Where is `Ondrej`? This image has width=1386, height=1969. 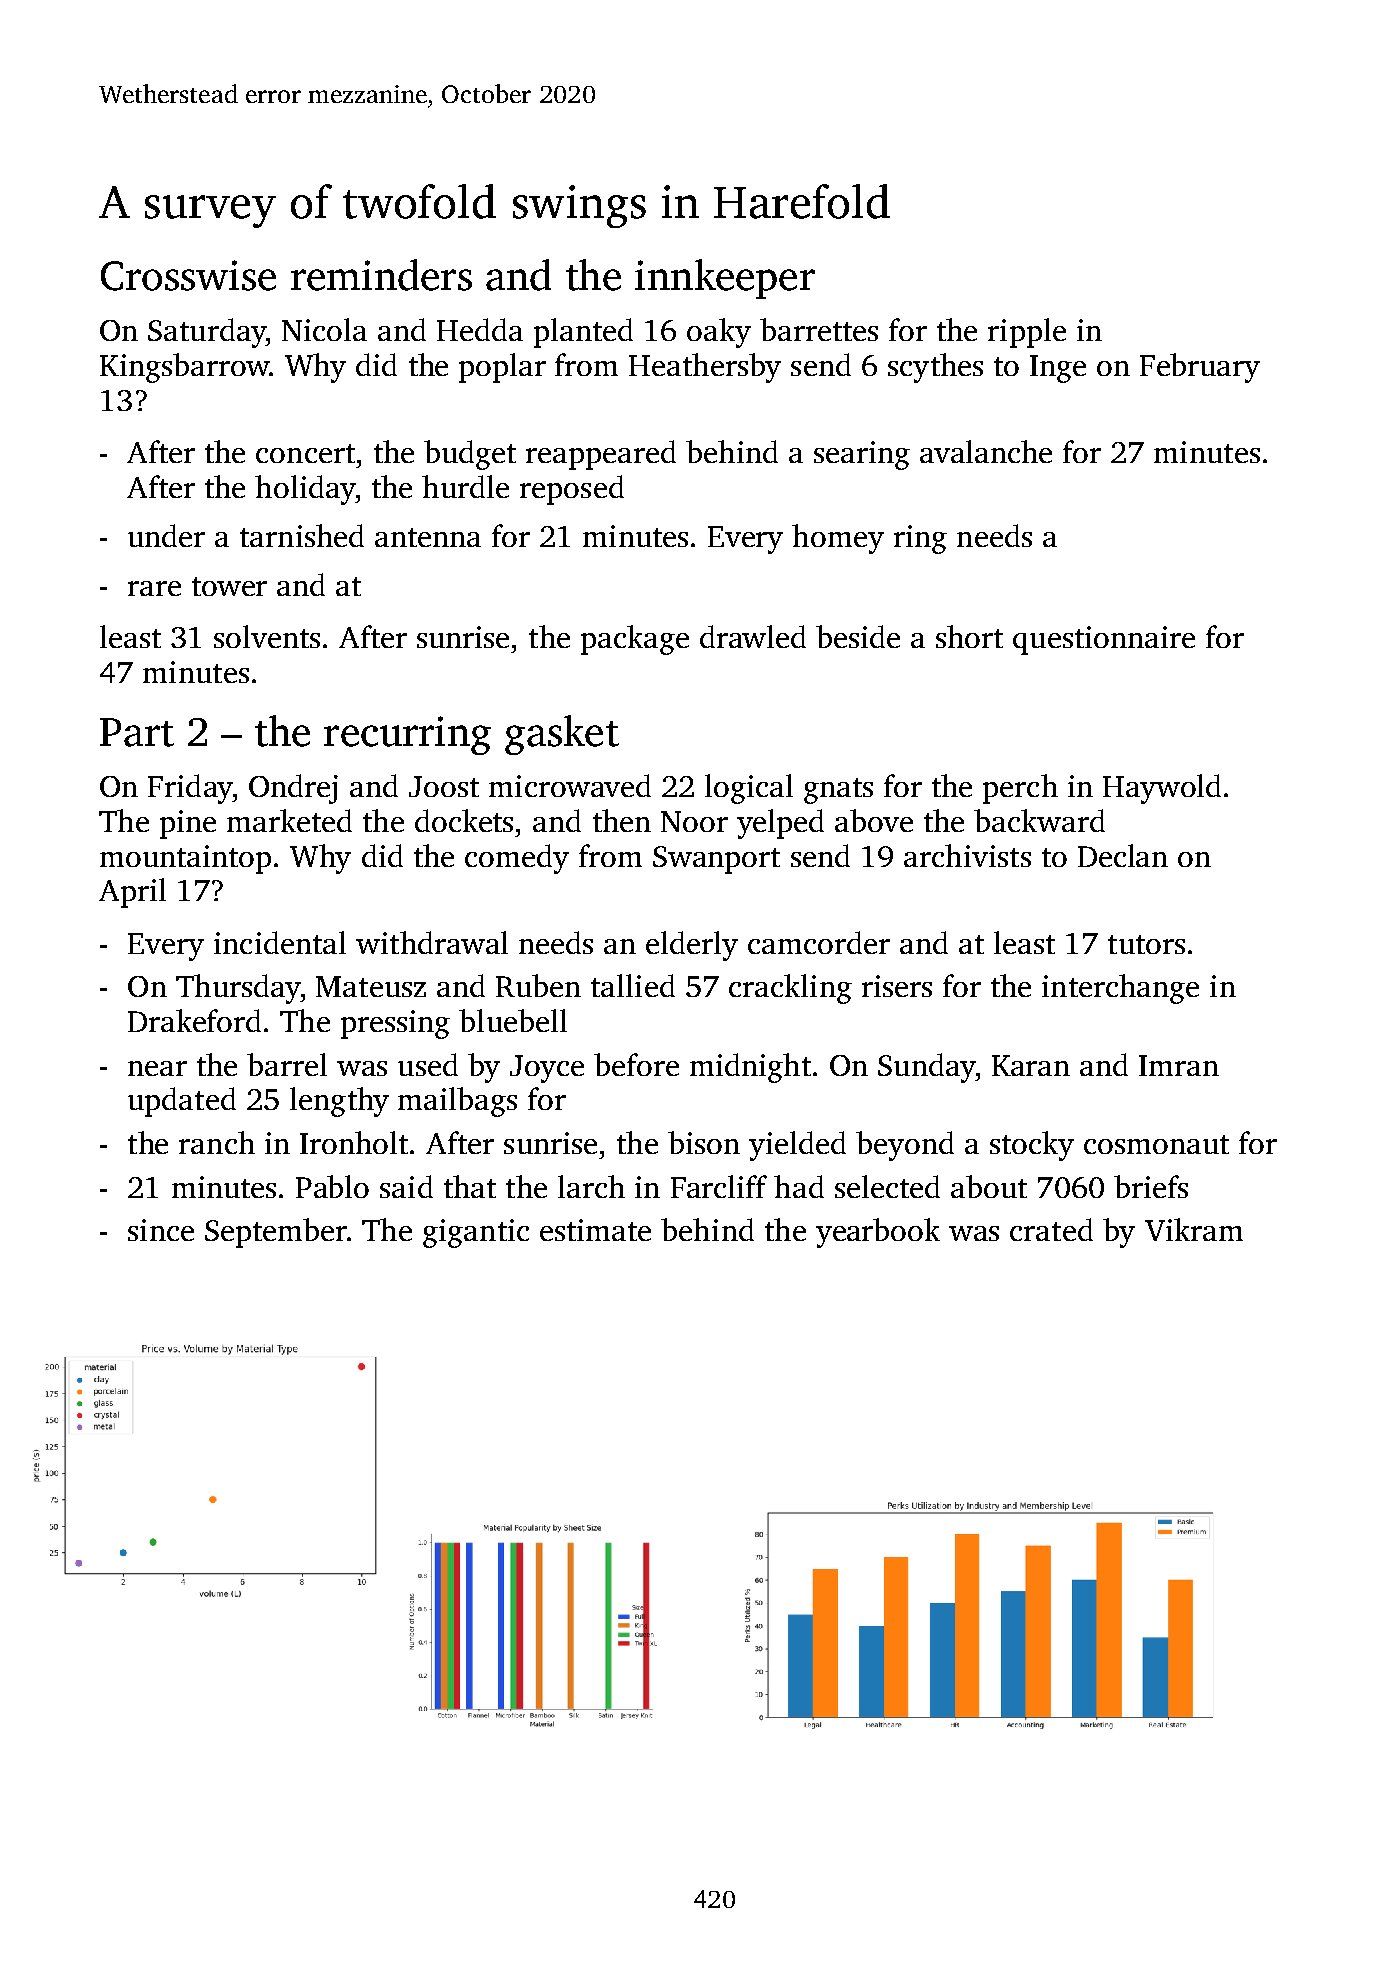 Ondrej is located at coordinates (293, 789).
